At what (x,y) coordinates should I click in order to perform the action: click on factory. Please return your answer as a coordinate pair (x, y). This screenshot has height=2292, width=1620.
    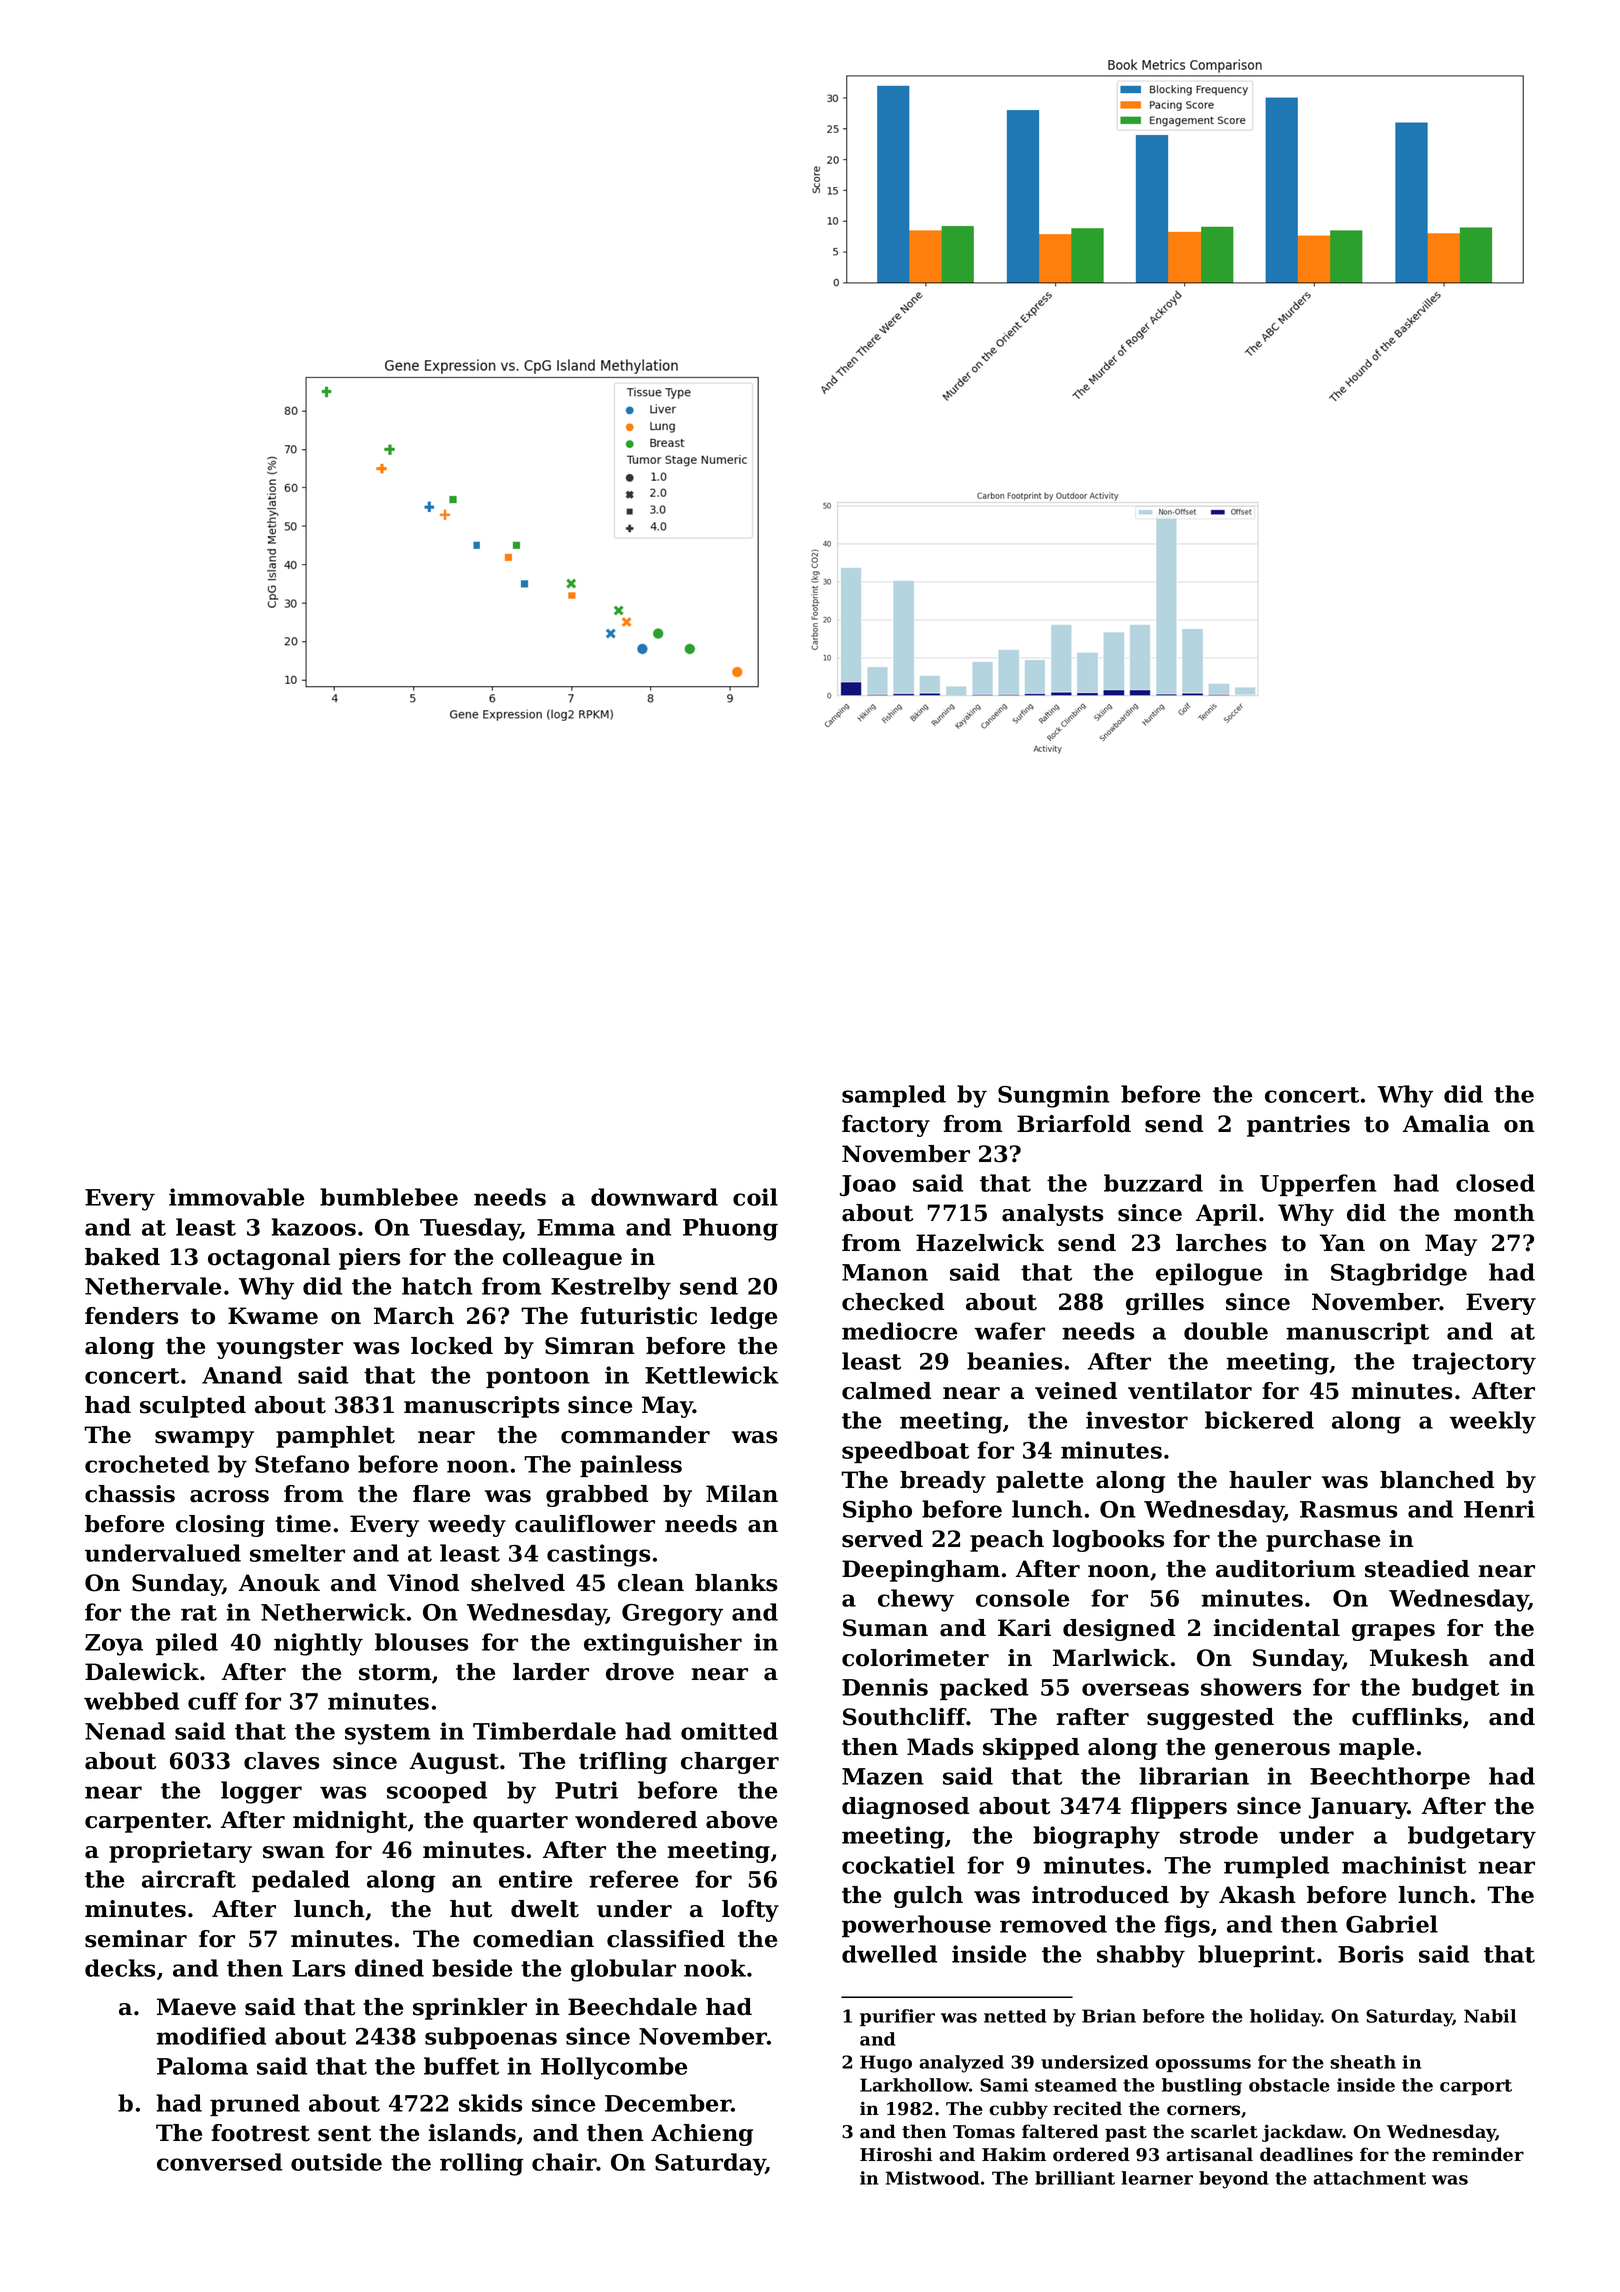
    Looking at the image, I should click on (886, 1126).
